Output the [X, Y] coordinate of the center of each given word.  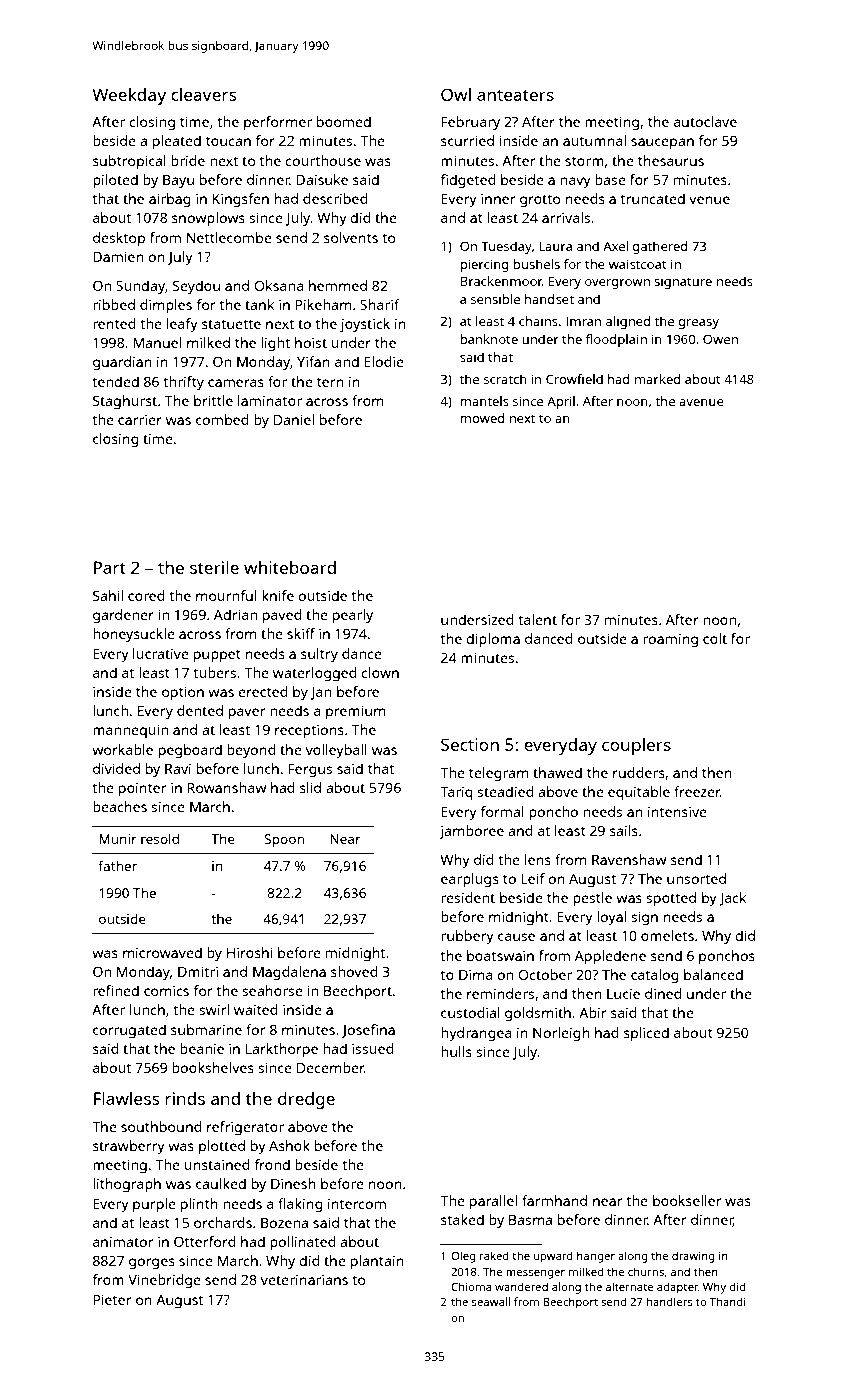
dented [200, 710]
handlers [670, 1301]
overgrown [617, 284]
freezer [697, 791]
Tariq [456, 793]
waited [256, 1009]
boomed [344, 121]
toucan [228, 141]
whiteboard [290, 567]
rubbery [467, 937]
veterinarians [304, 1279]
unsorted [696, 878]
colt [715, 638]
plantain [377, 1262]
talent [538, 619]
